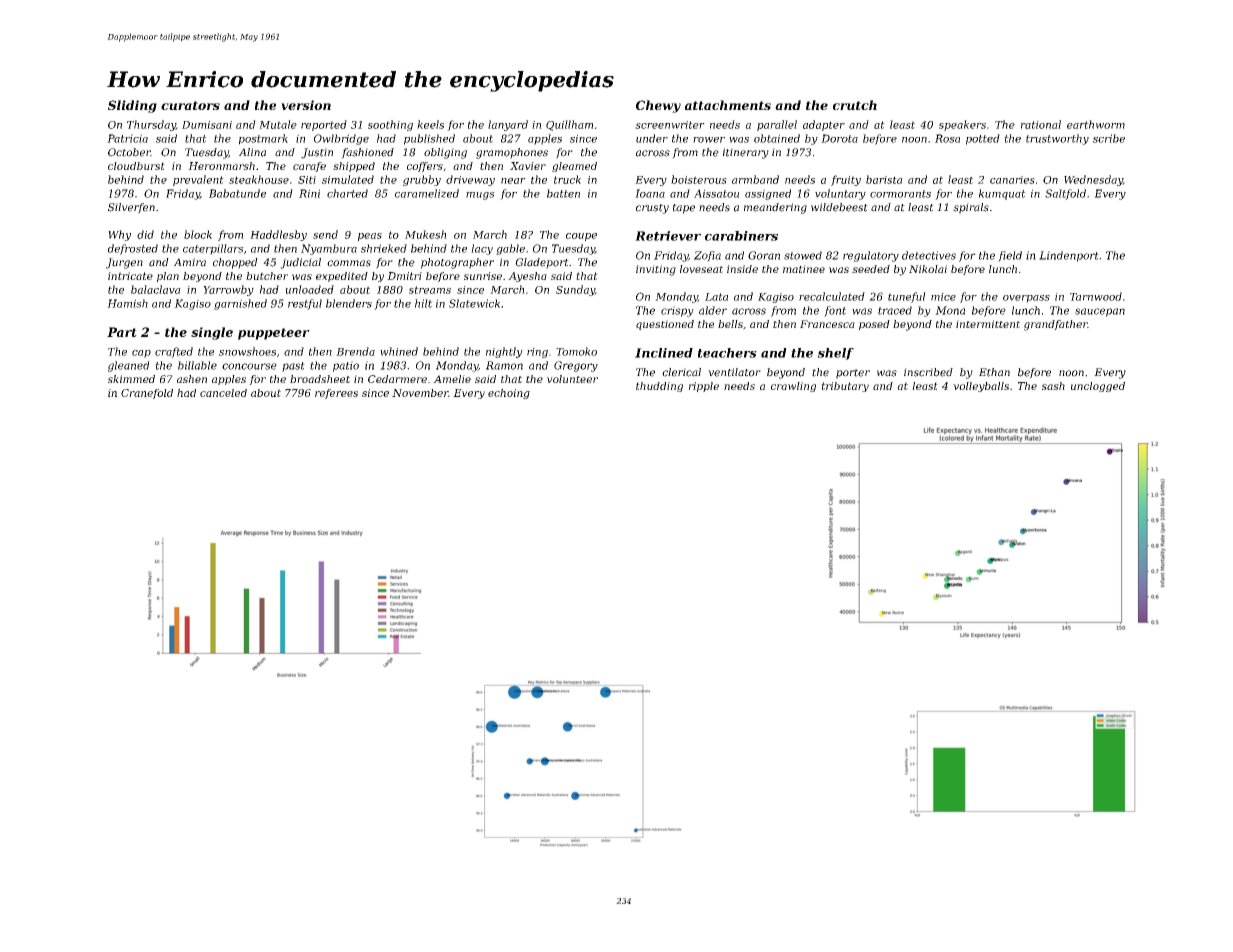 The height and width of the screenshot is (952, 1233). I want to click on shipped, so click(354, 167).
